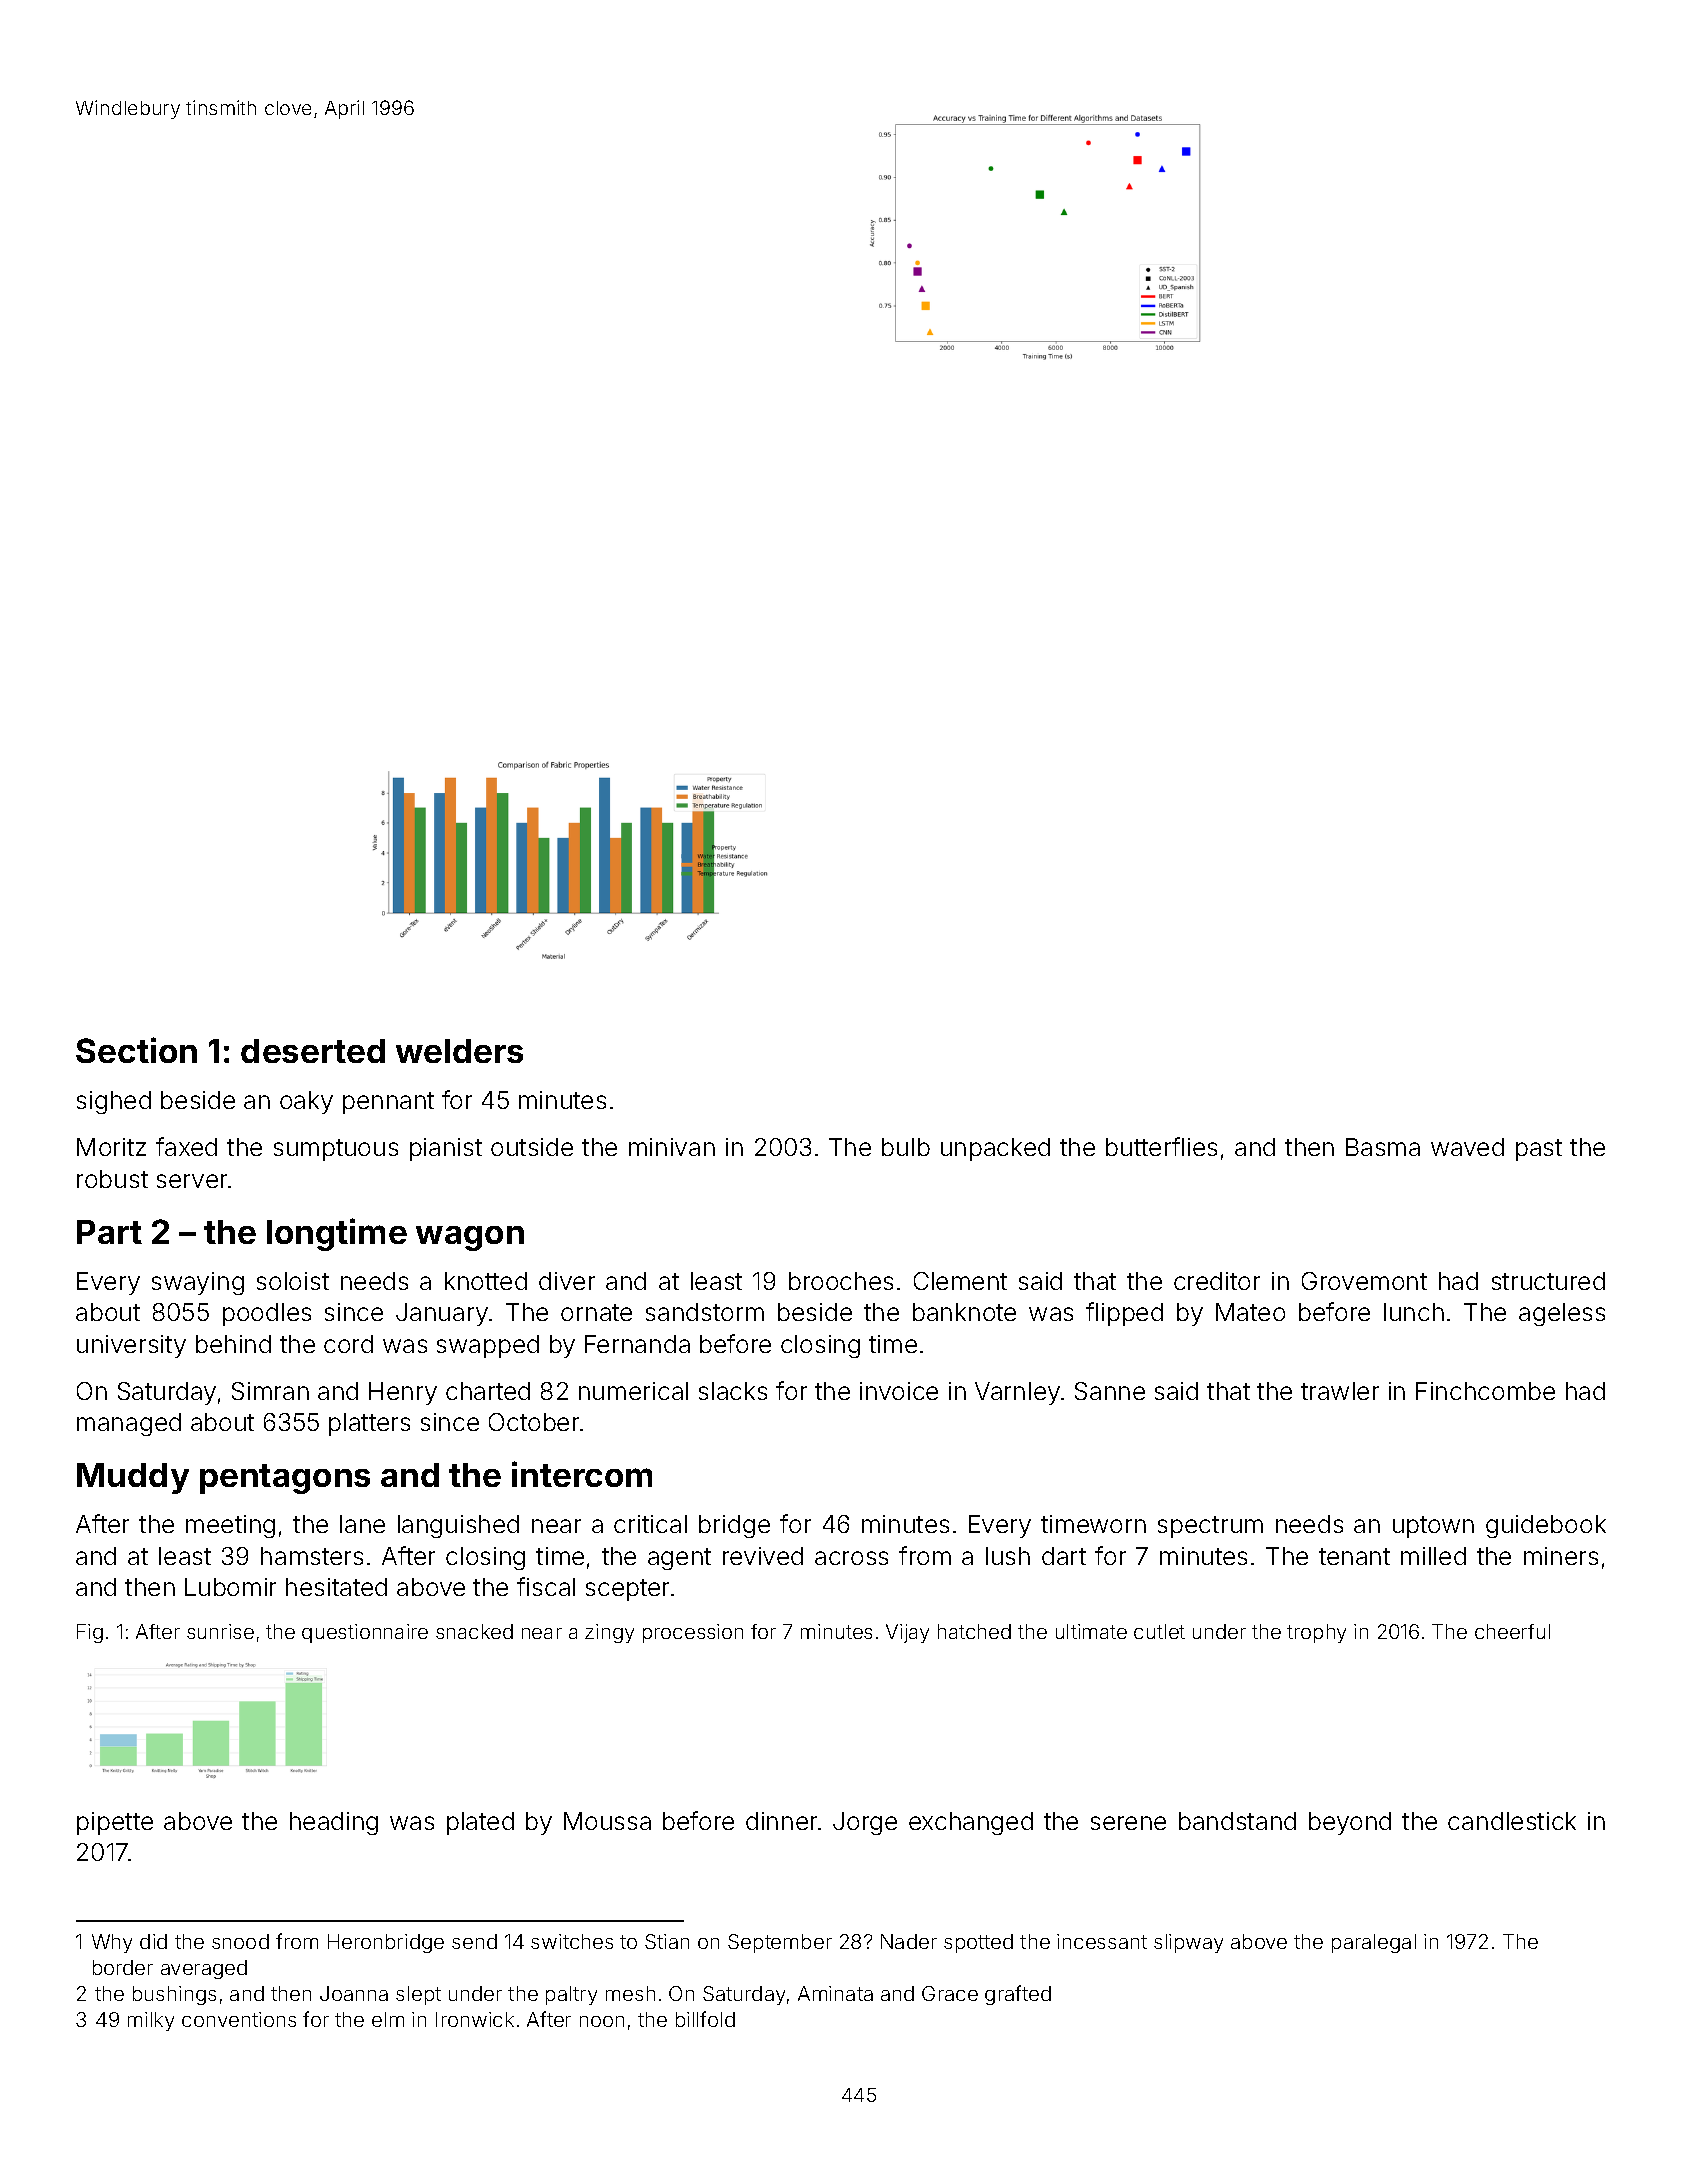 This screenshot has width=1683, height=2178. Describe the element at coordinates (1374, 1943) in the screenshot. I see `paralegal` at that location.
